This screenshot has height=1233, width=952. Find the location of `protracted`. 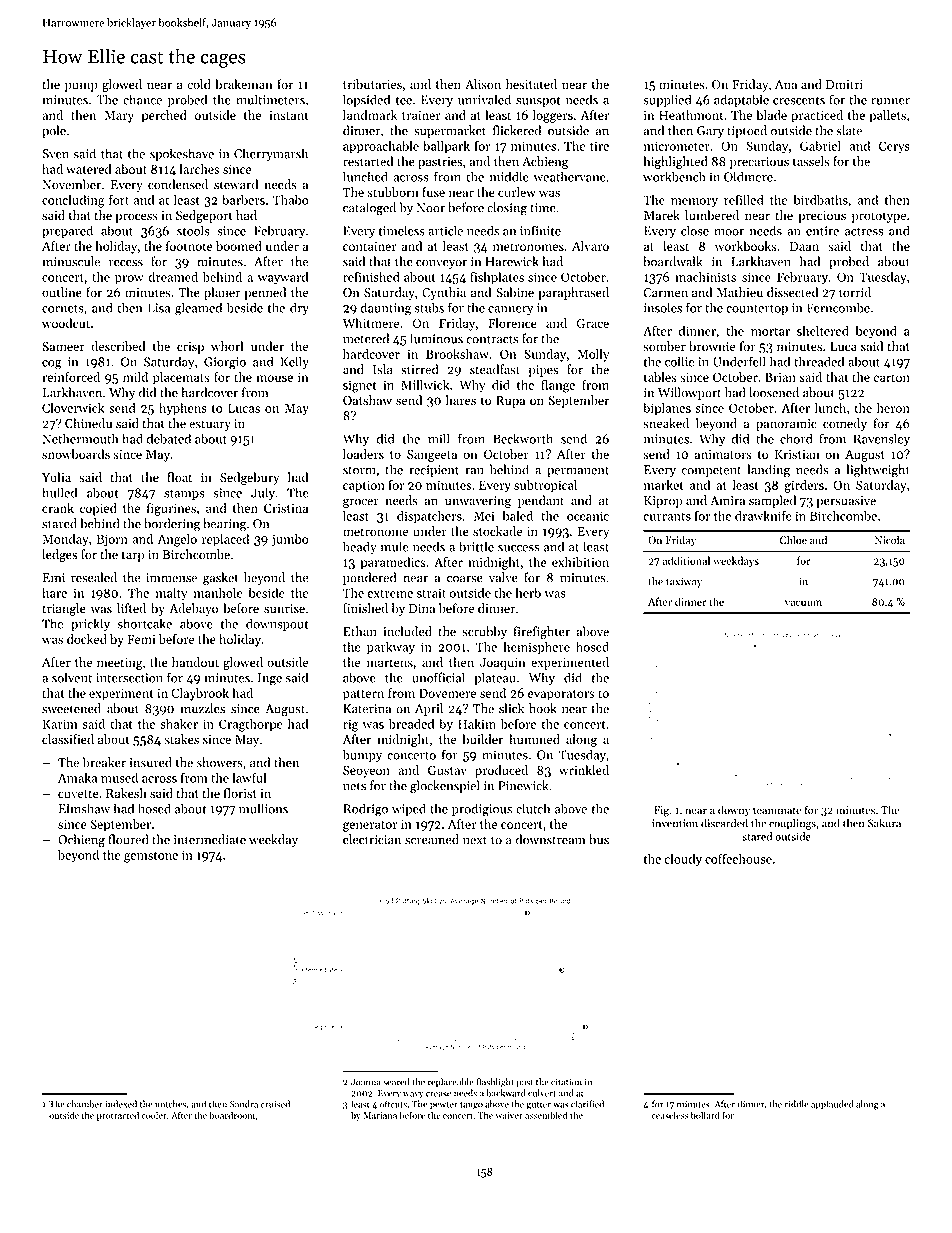

protracted is located at coordinates (118, 1116).
